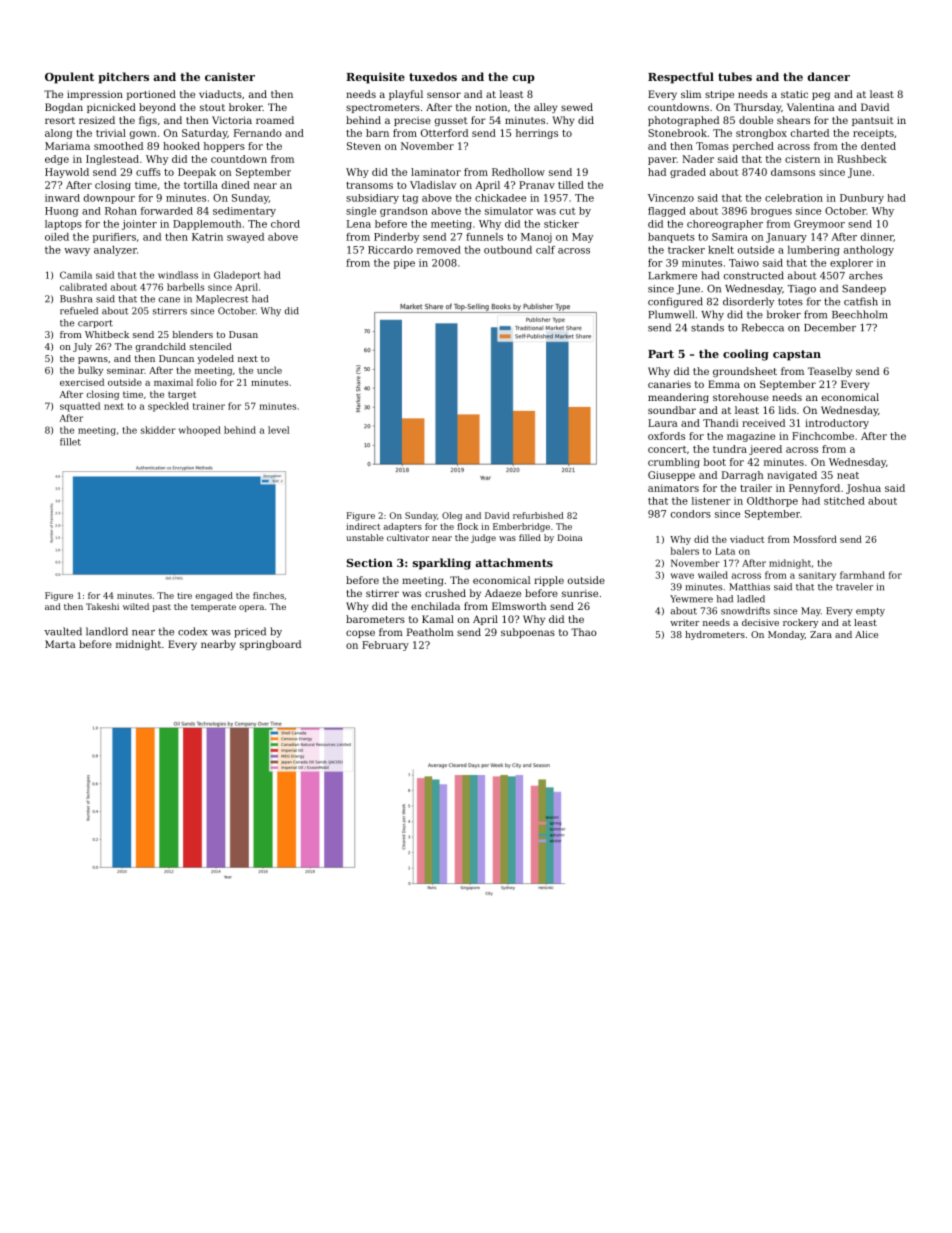  Describe the element at coordinates (452, 516) in the screenshot. I see `Oleg` at that location.
